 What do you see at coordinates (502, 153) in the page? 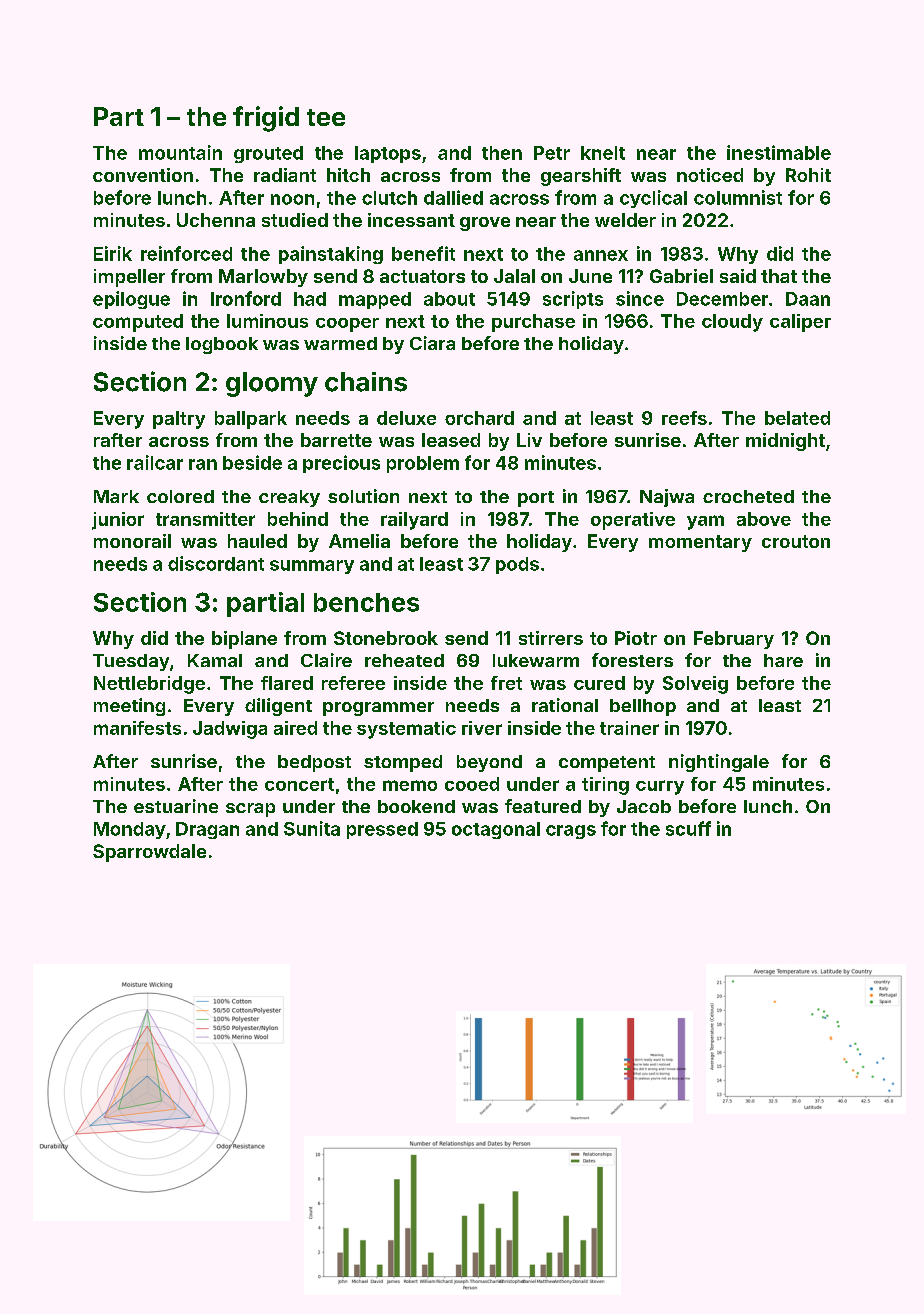
I see `then` at bounding box center [502, 153].
